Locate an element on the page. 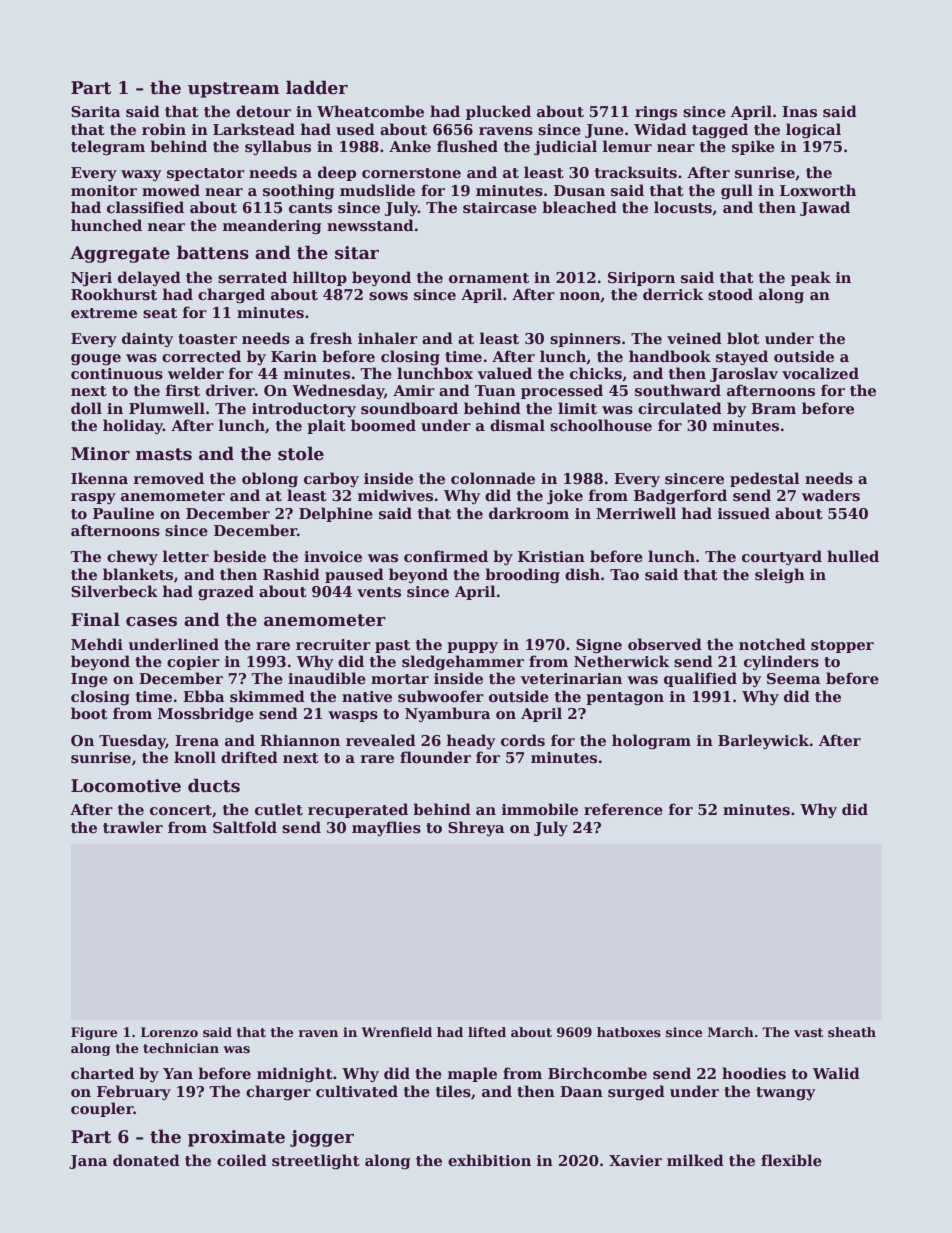 This document has width=952, height=1233. plucked is located at coordinates (498, 112).
